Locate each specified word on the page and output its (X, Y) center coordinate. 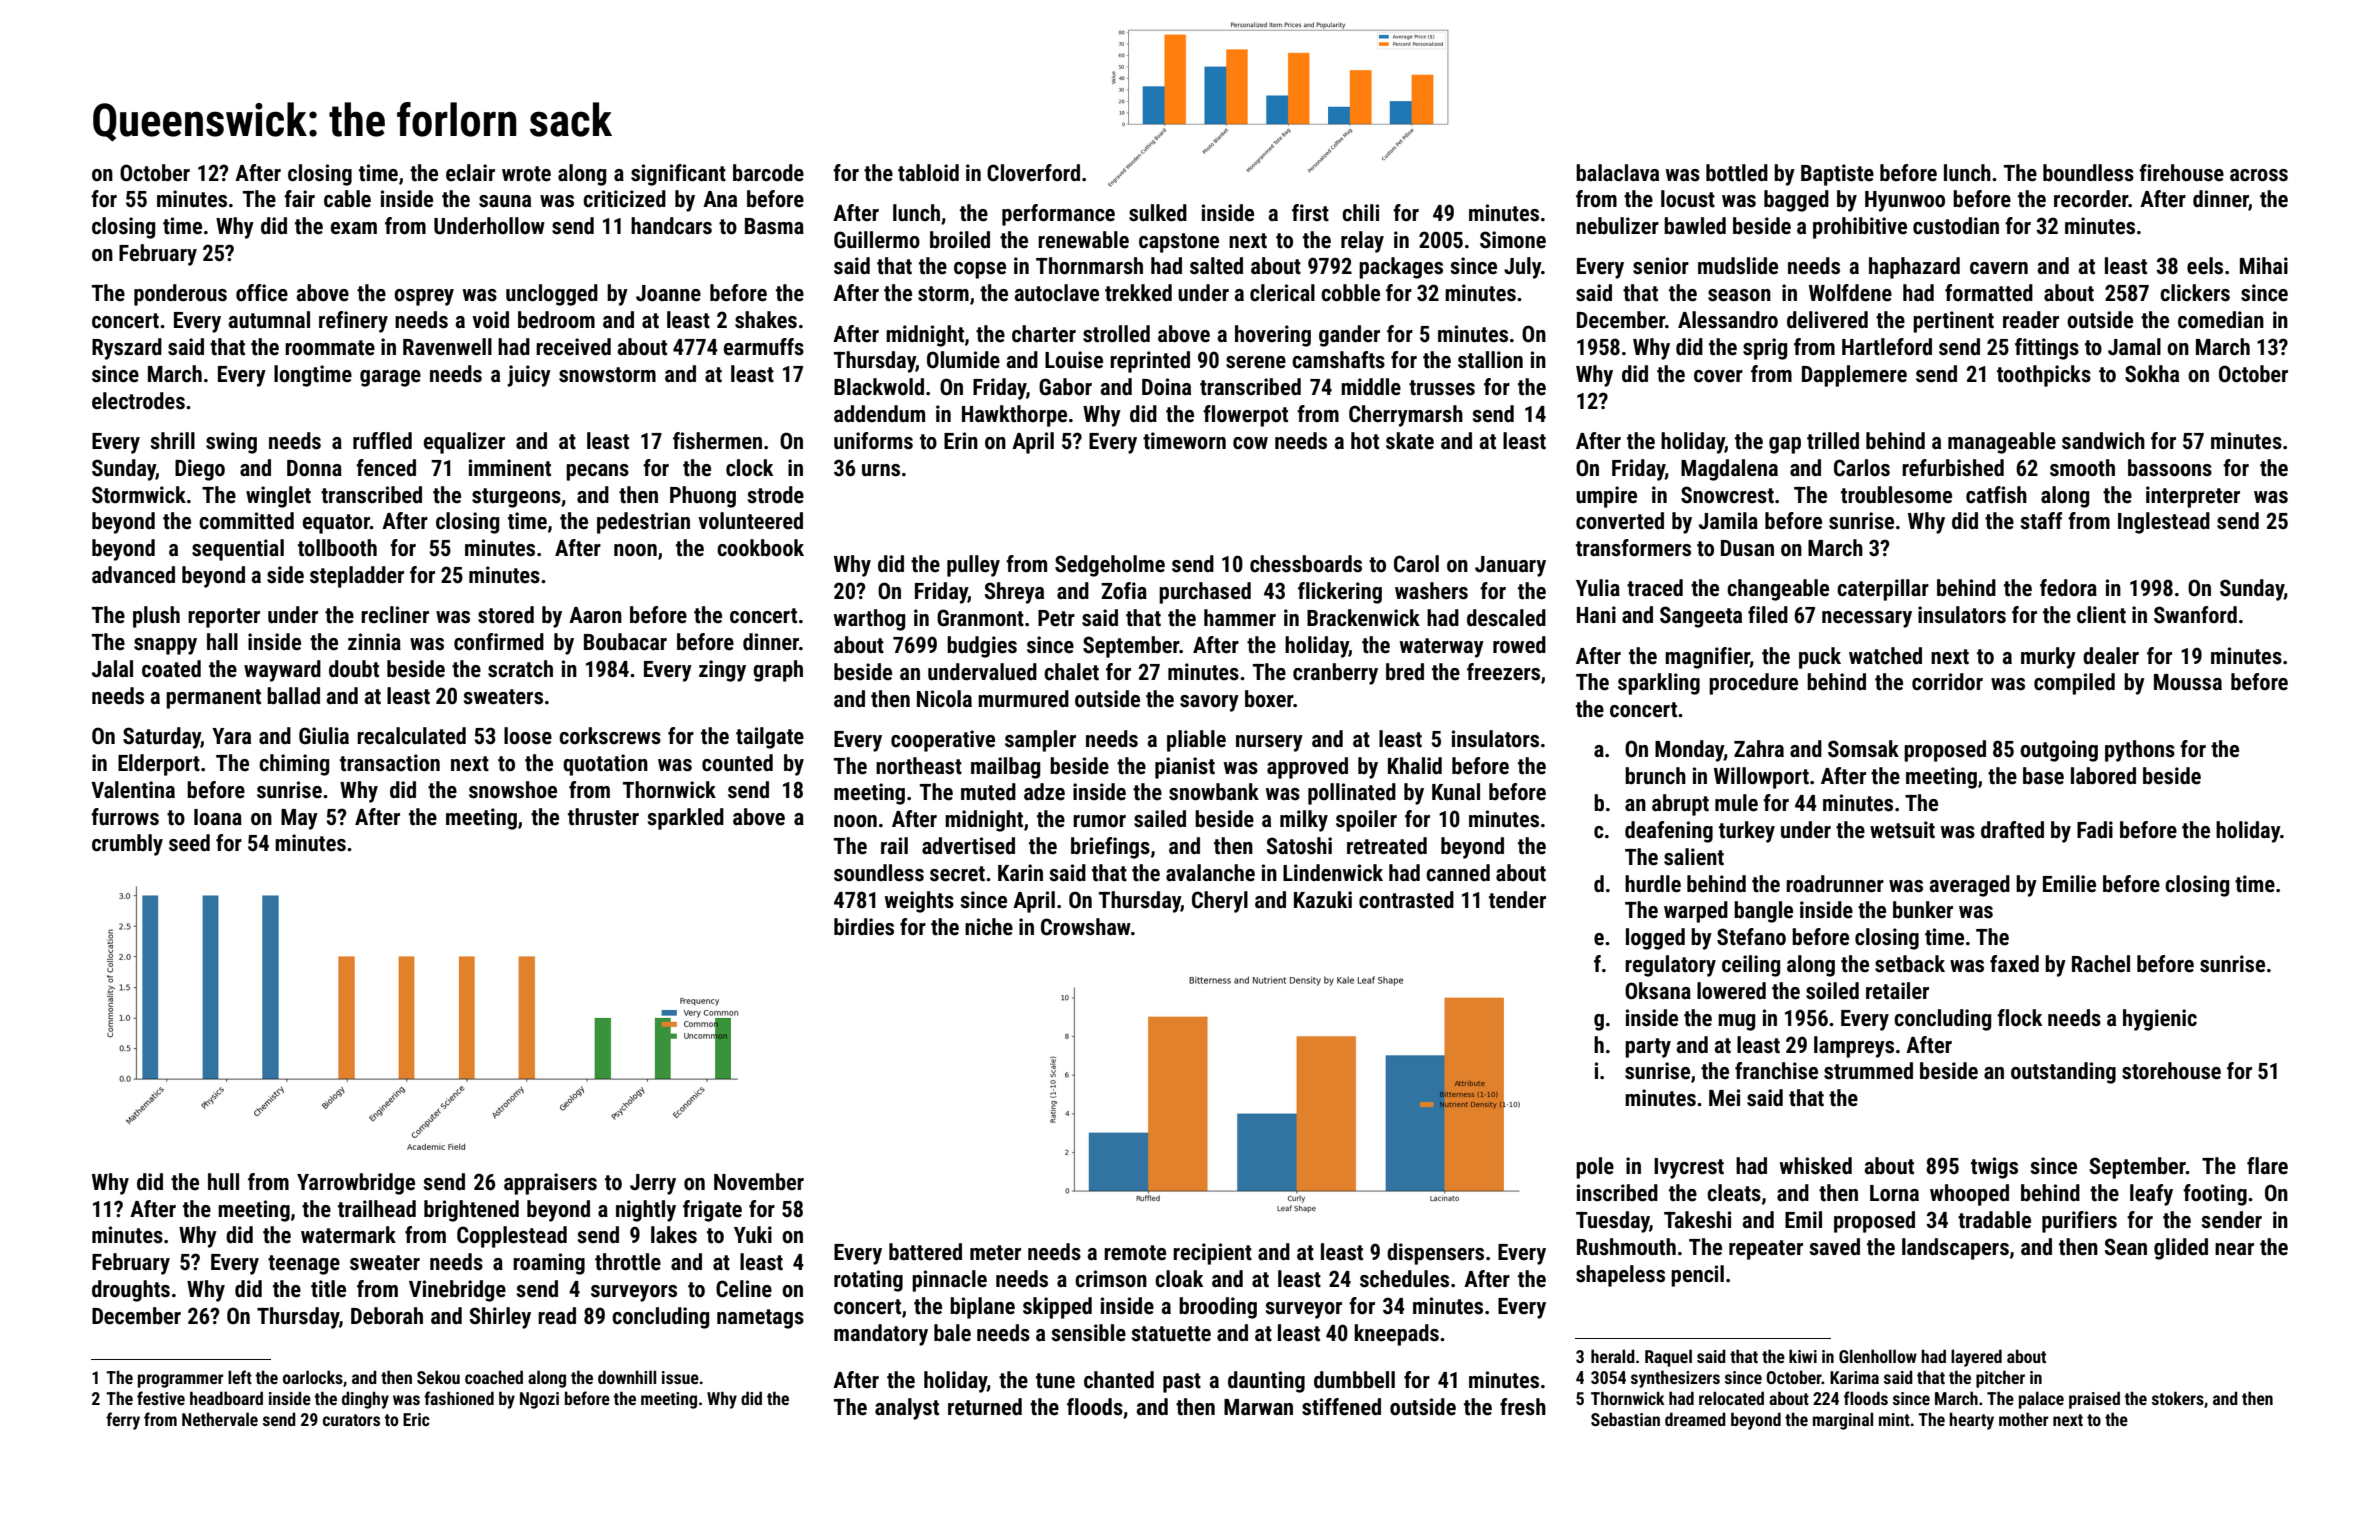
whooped (1969, 1195)
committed (246, 521)
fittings (2047, 349)
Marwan (1258, 1407)
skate (1410, 441)
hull (223, 1182)
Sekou (438, 1377)
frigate (712, 1211)
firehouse (2181, 173)
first (1310, 213)
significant (678, 175)
